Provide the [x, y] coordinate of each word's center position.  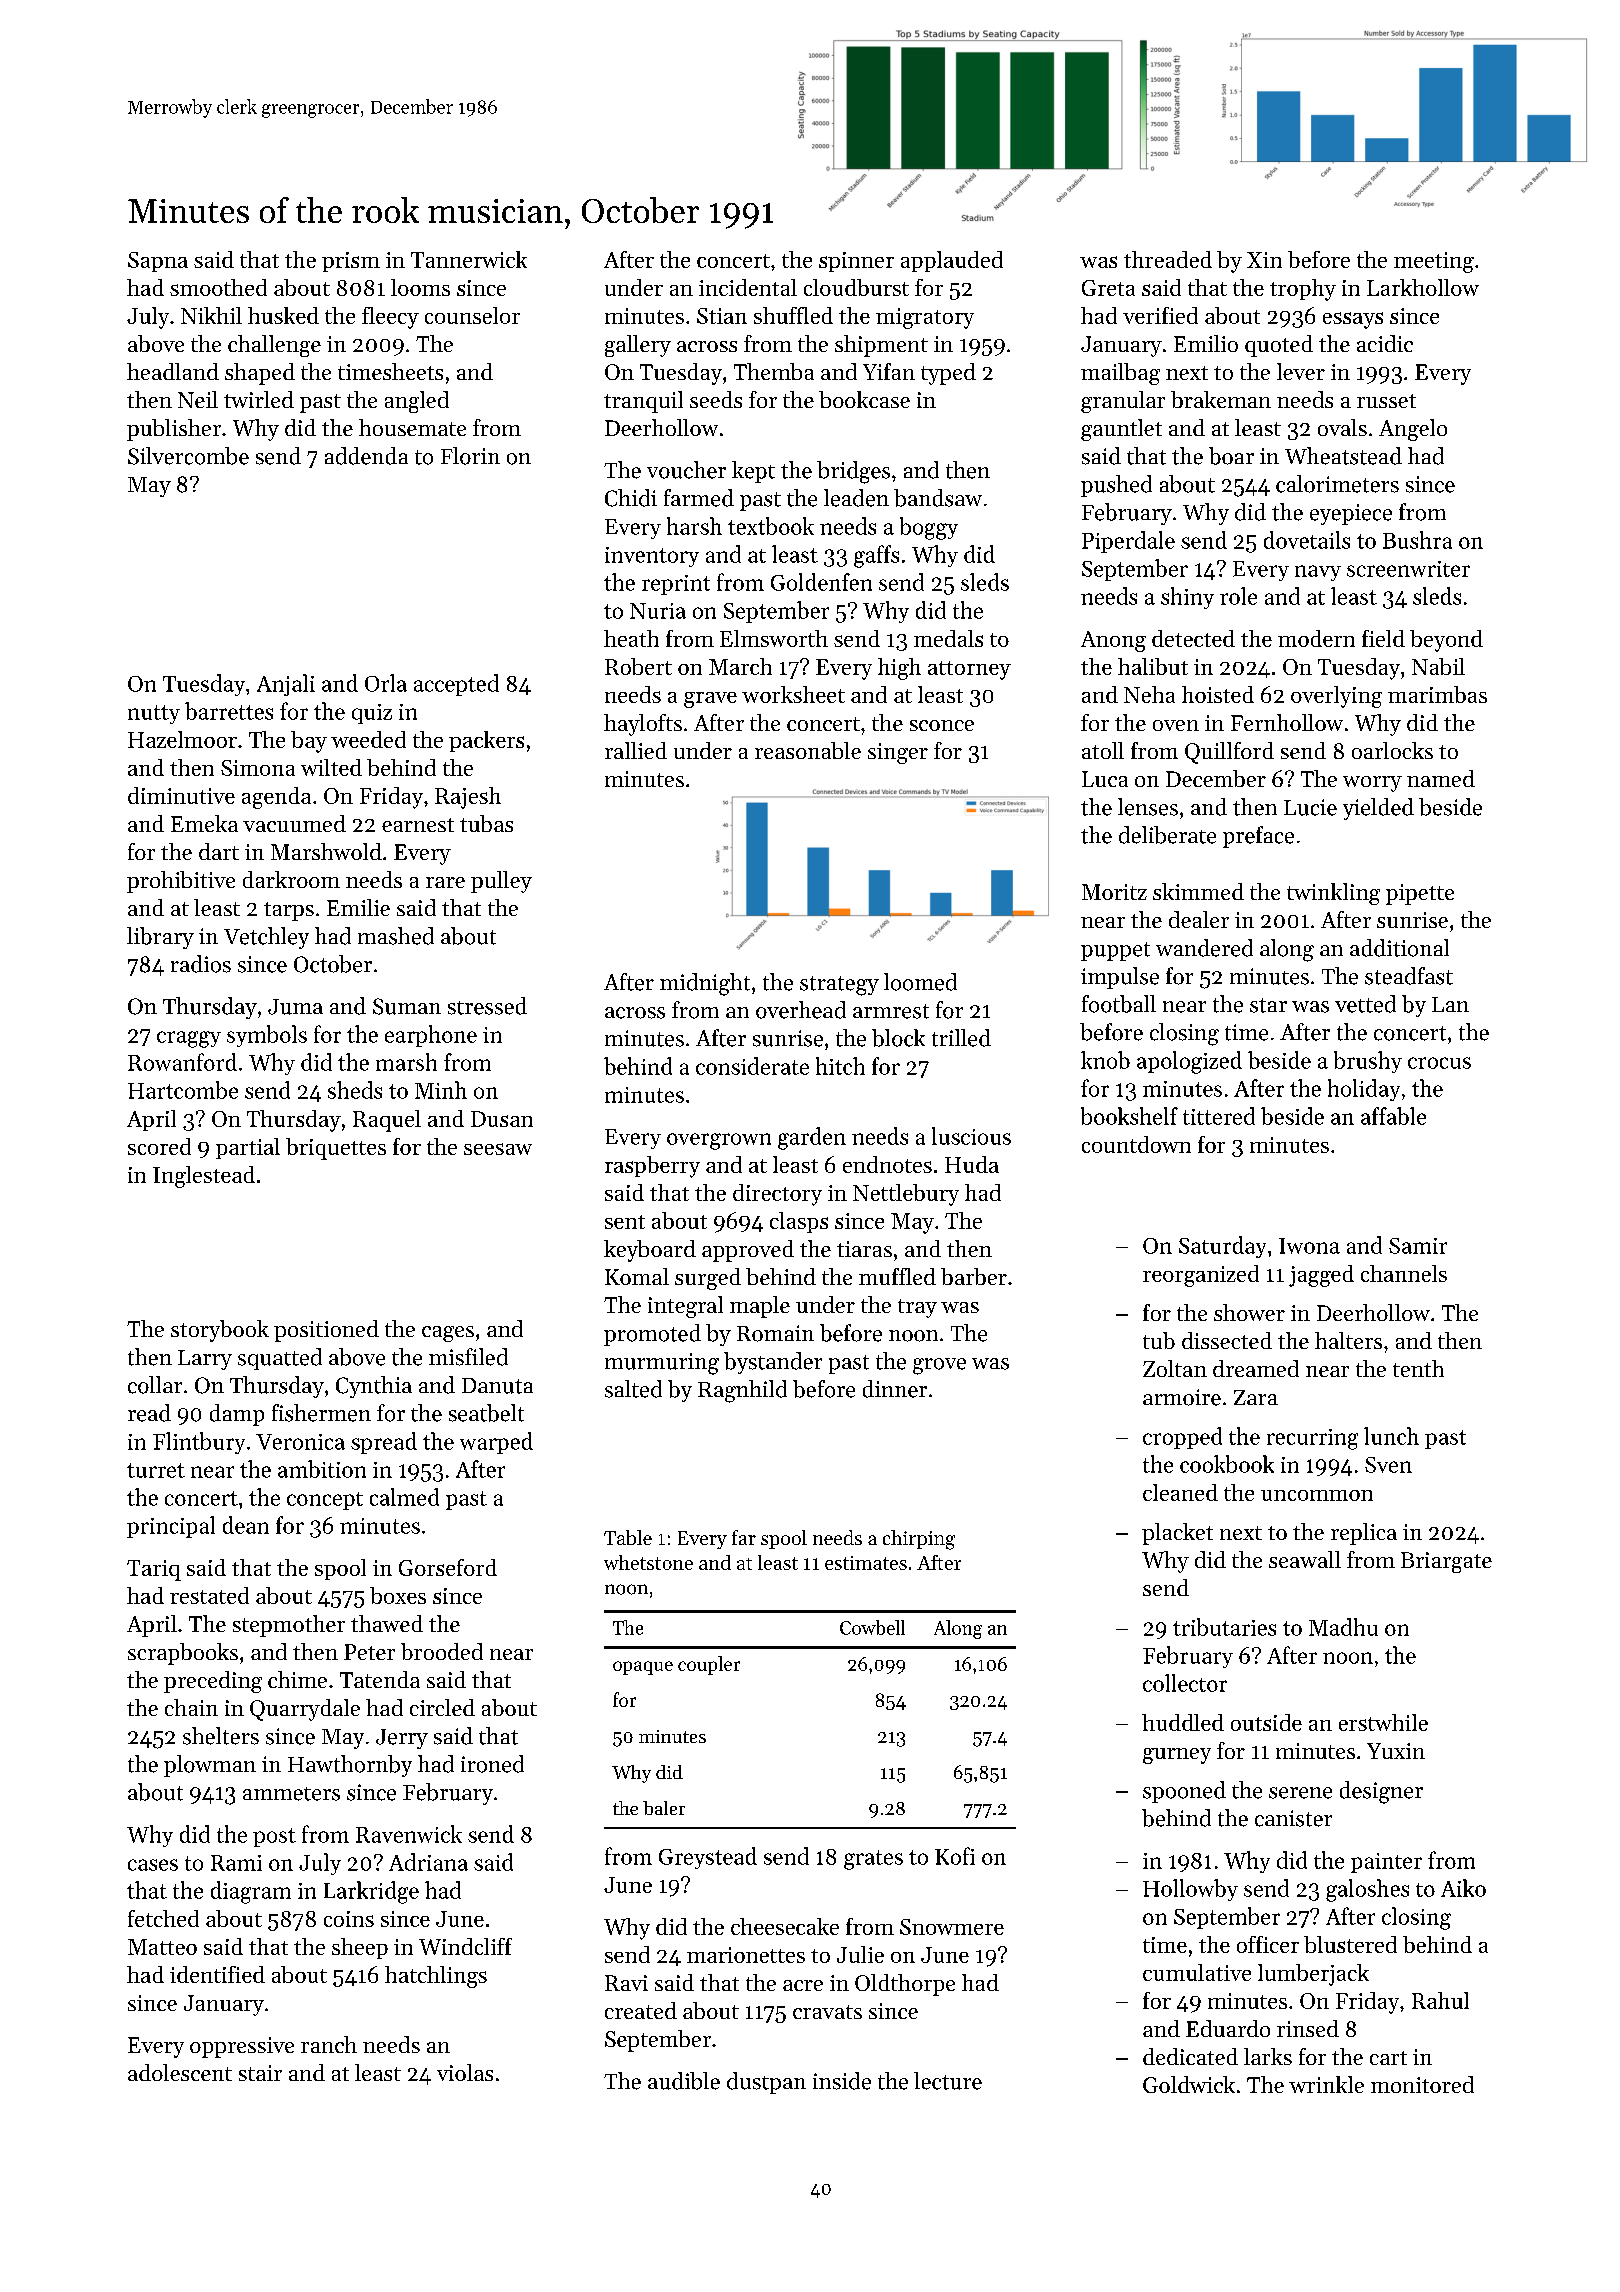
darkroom [291, 879]
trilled [961, 1038]
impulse [1120, 978]
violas [465, 2072]
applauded [952, 261]
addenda [366, 456]
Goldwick [1189, 2084]
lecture [948, 2081]
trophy [1303, 290]
